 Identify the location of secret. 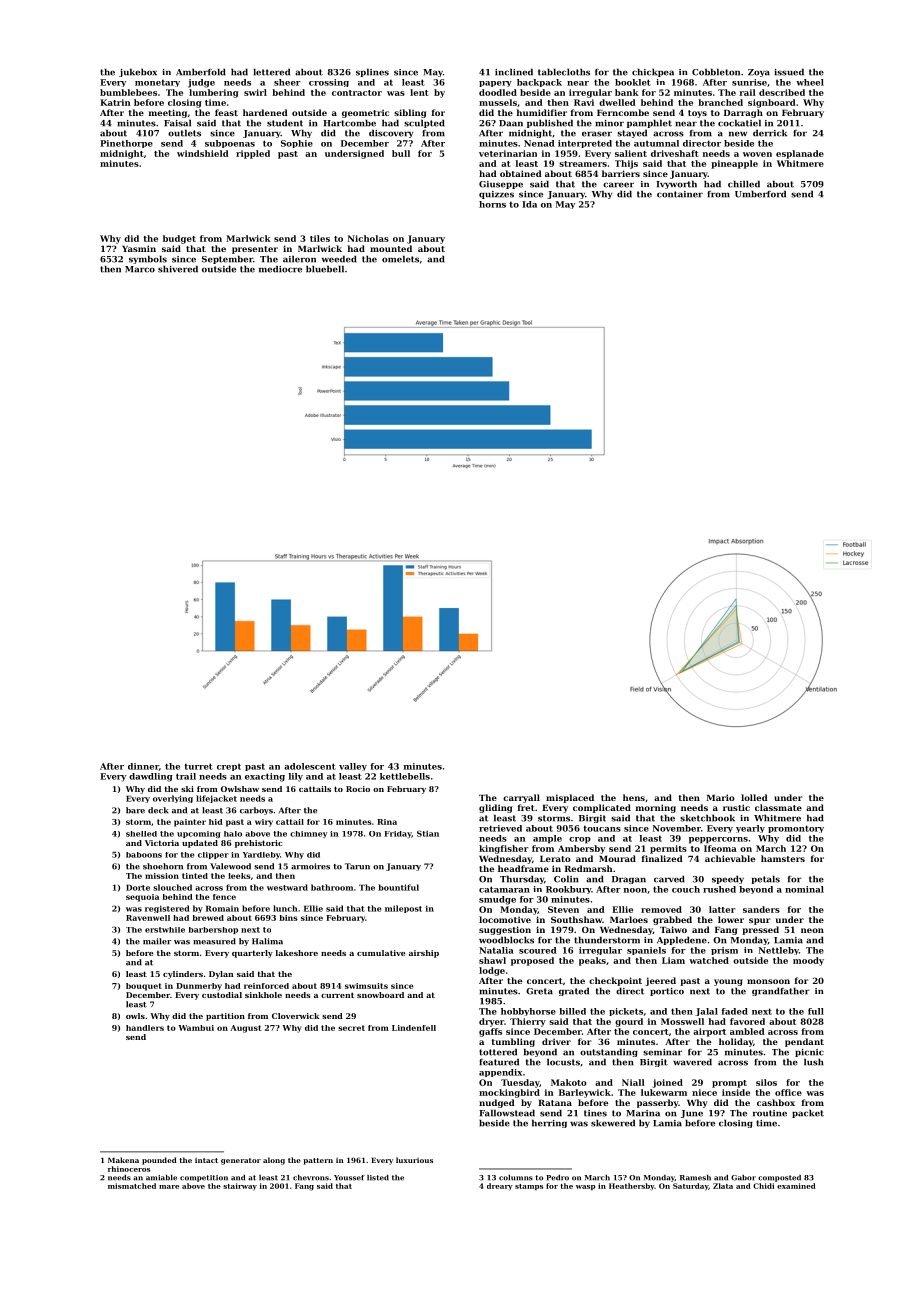
(351, 1028).
